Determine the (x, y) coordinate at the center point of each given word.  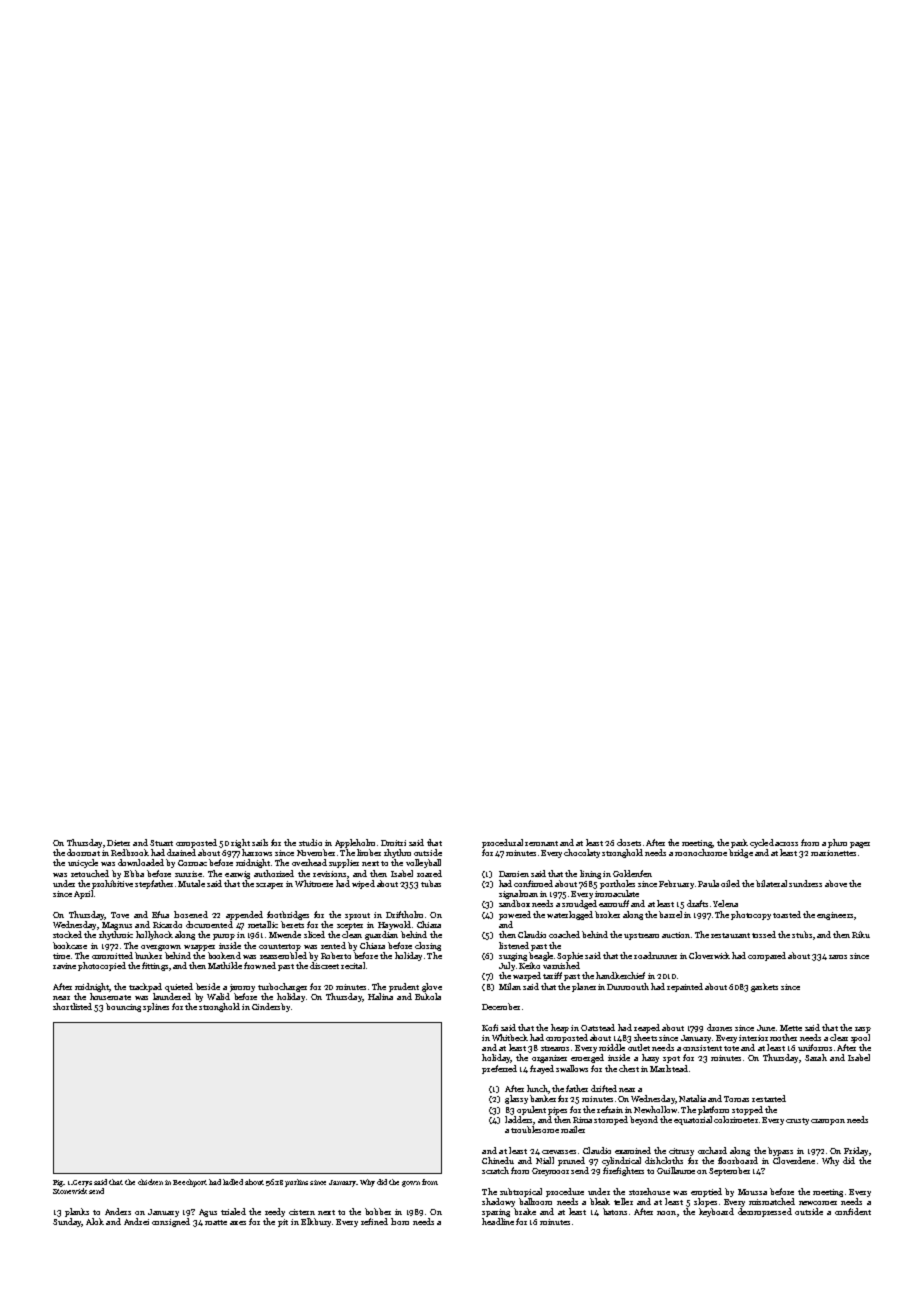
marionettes (833, 853)
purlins (296, 1183)
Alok (95, 1221)
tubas (431, 883)
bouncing (123, 1007)
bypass (780, 1151)
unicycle (83, 863)
